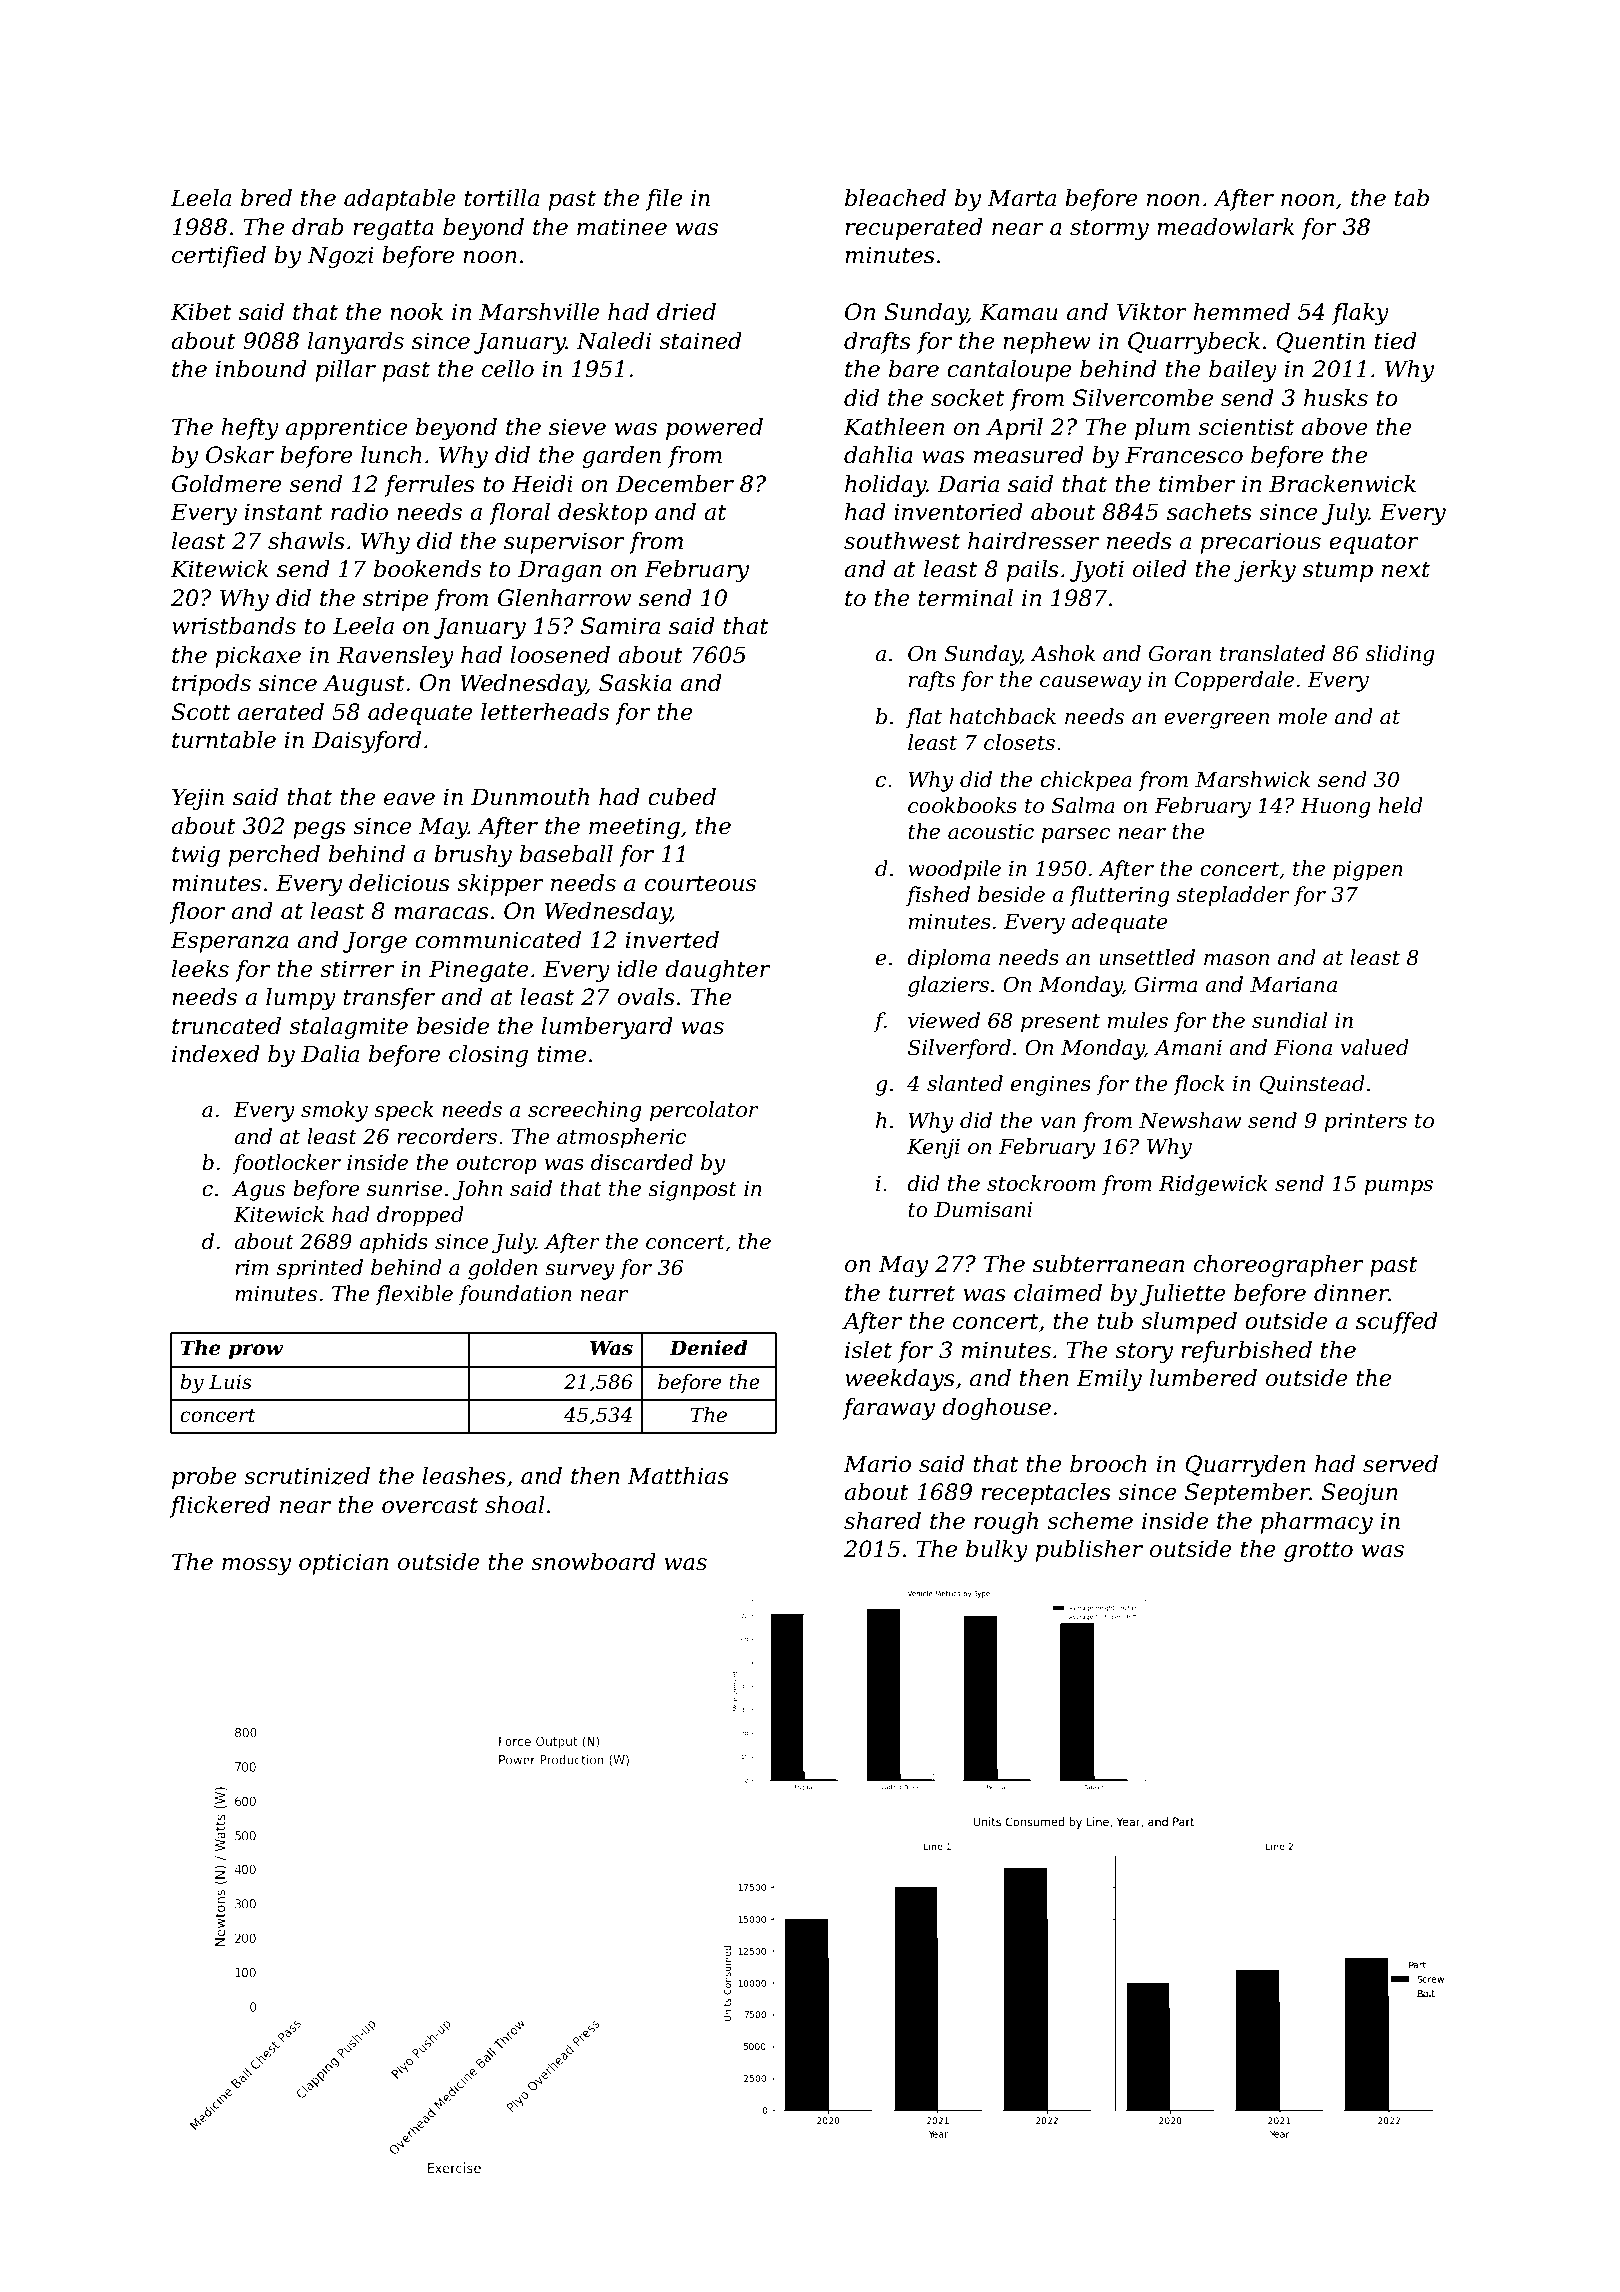  Describe the element at coordinates (343, 1564) in the screenshot. I see `optician` at that location.
